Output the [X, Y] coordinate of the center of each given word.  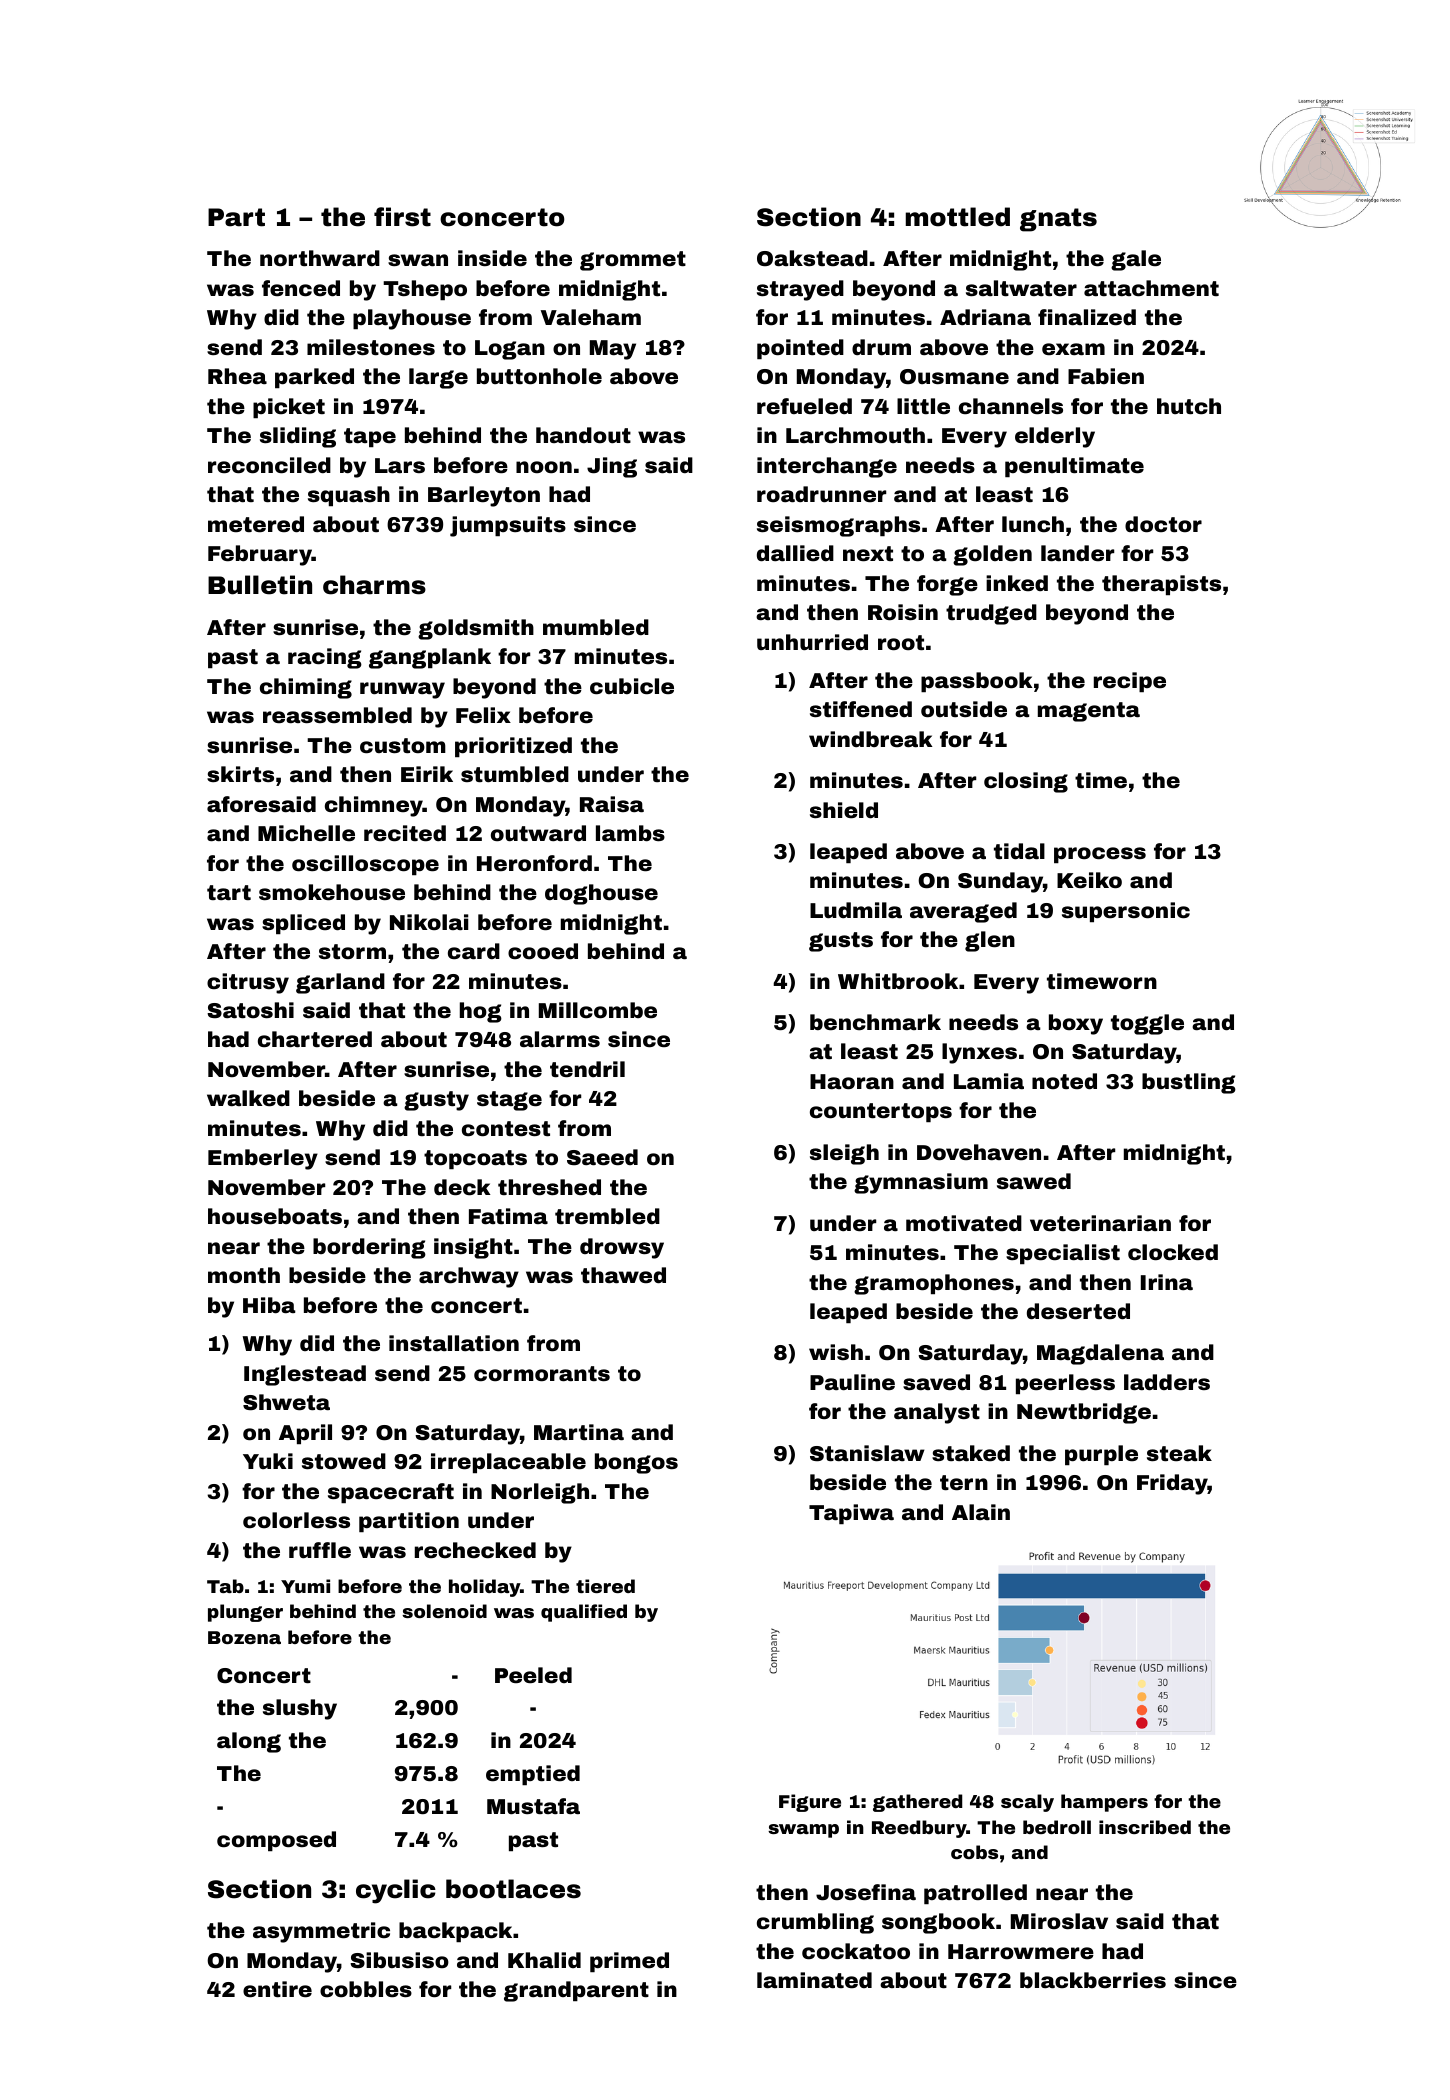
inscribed [1145, 1827]
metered [256, 524]
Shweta [286, 1402]
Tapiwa [851, 1514]
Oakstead [812, 258]
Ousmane [954, 377]
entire [277, 1989]
